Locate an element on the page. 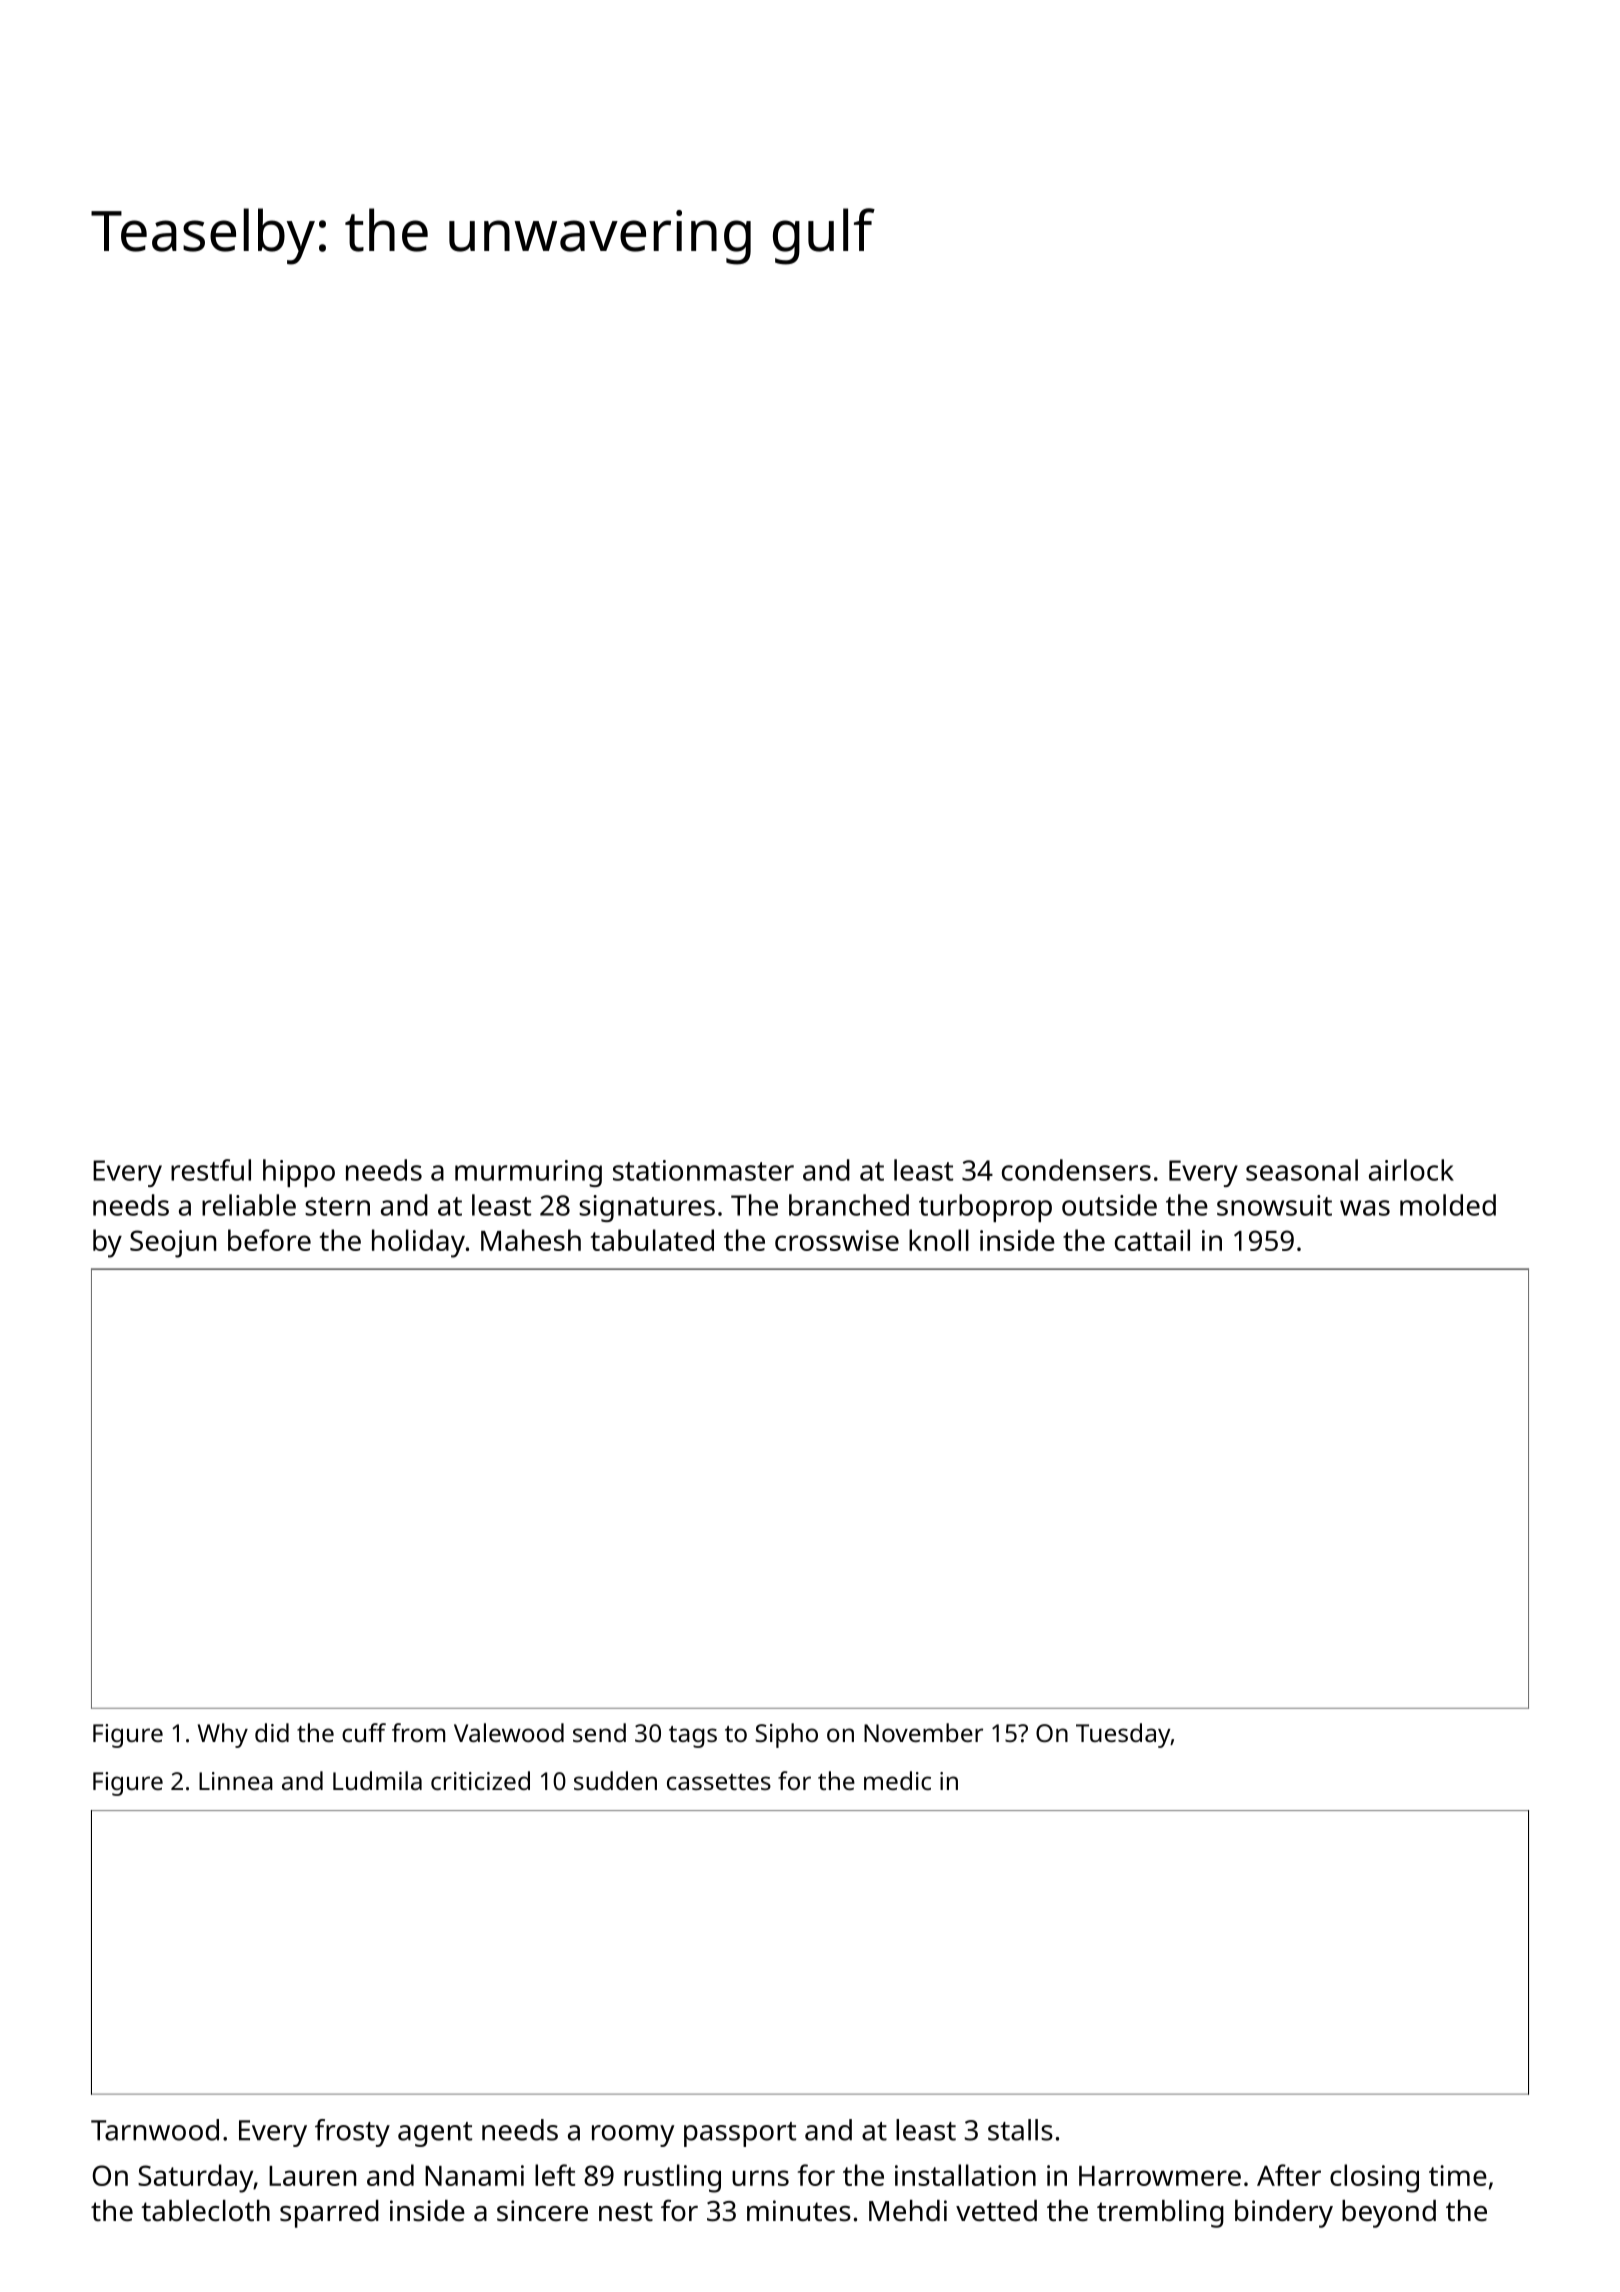 The height and width of the image is (2292, 1620). passport is located at coordinates (740, 2134).
